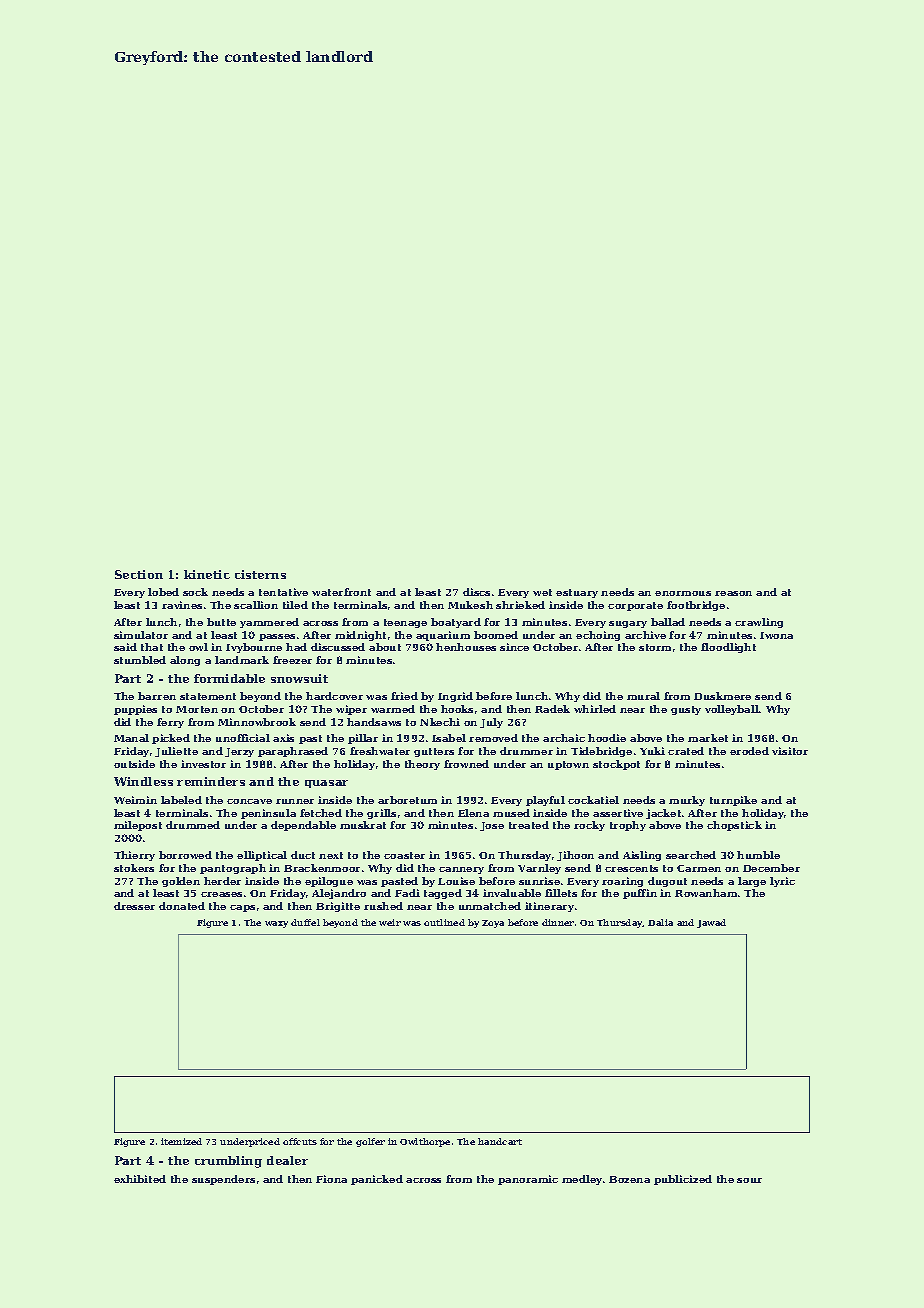 This document has width=924, height=1308. I want to click on chopstick, so click(734, 826).
